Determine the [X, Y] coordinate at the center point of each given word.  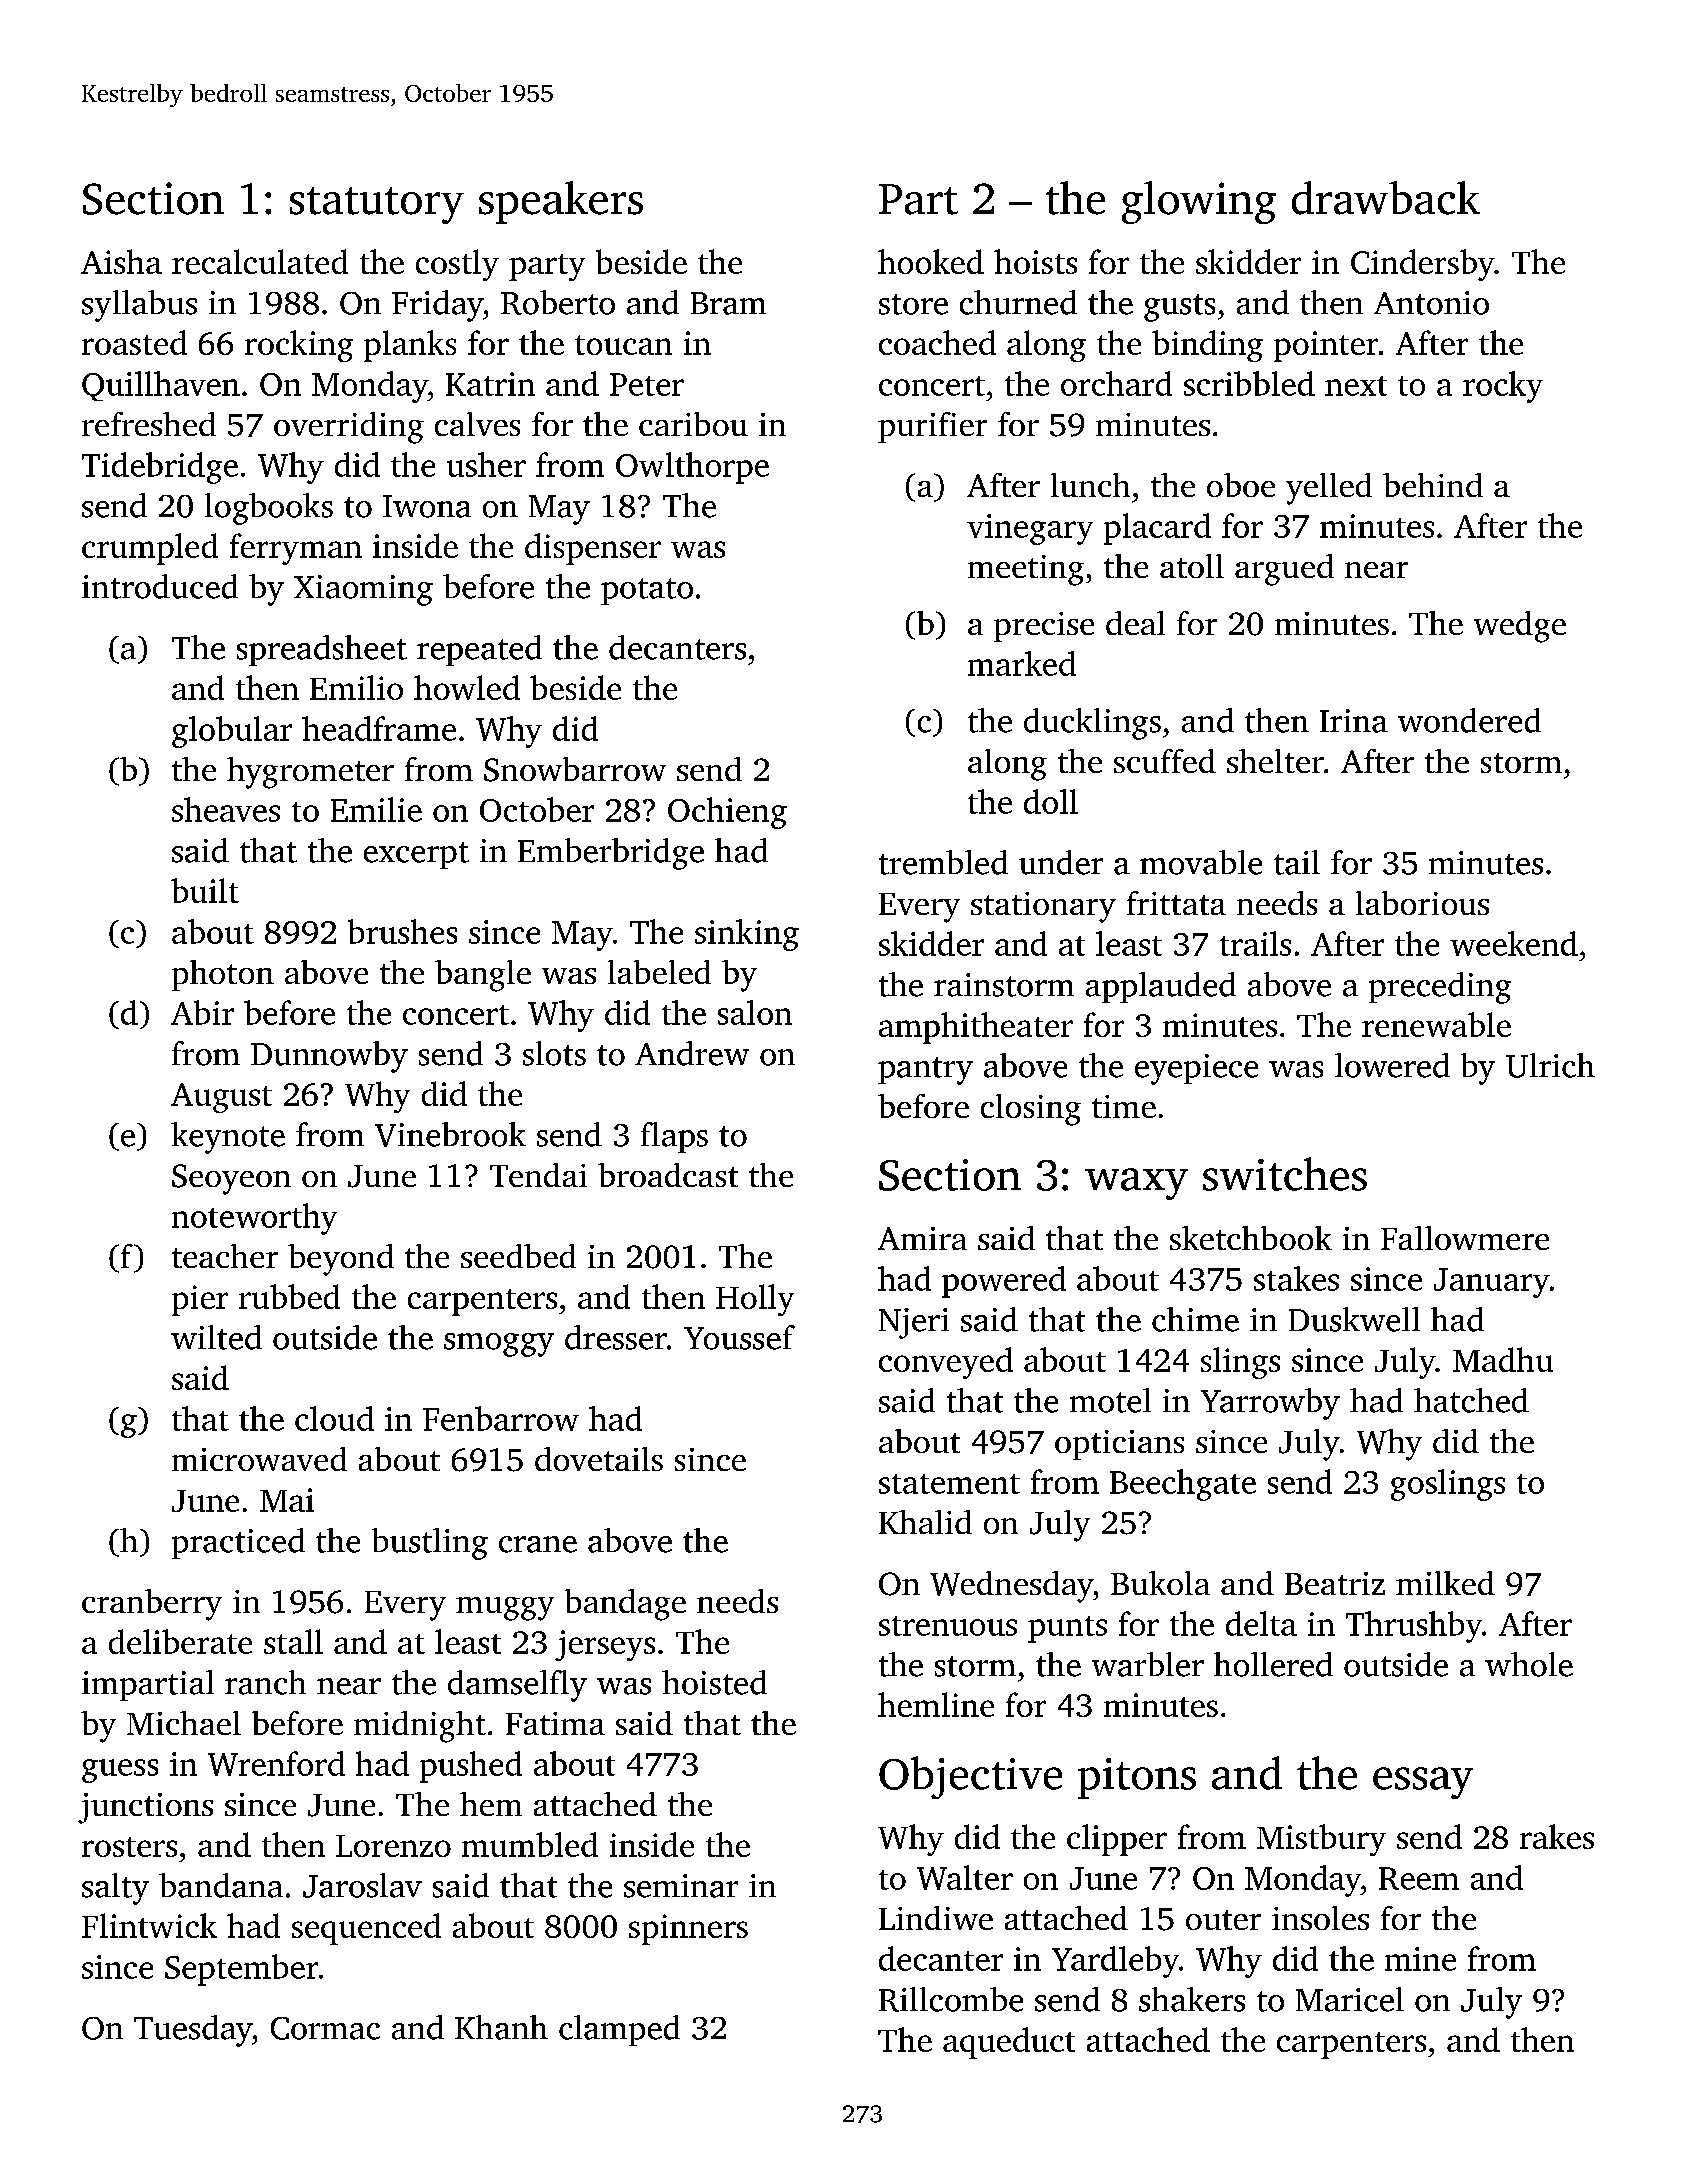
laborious [1422, 903]
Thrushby [1414, 1627]
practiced [238, 1543]
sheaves [226, 809]
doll [1051, 801]
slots [554, 1053]
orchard [1116, 383]
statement [949, 1484]
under [1061, 862]
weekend [1514, 943]
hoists [1035, 261]
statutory [377, 205]
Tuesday [193, 2031]
